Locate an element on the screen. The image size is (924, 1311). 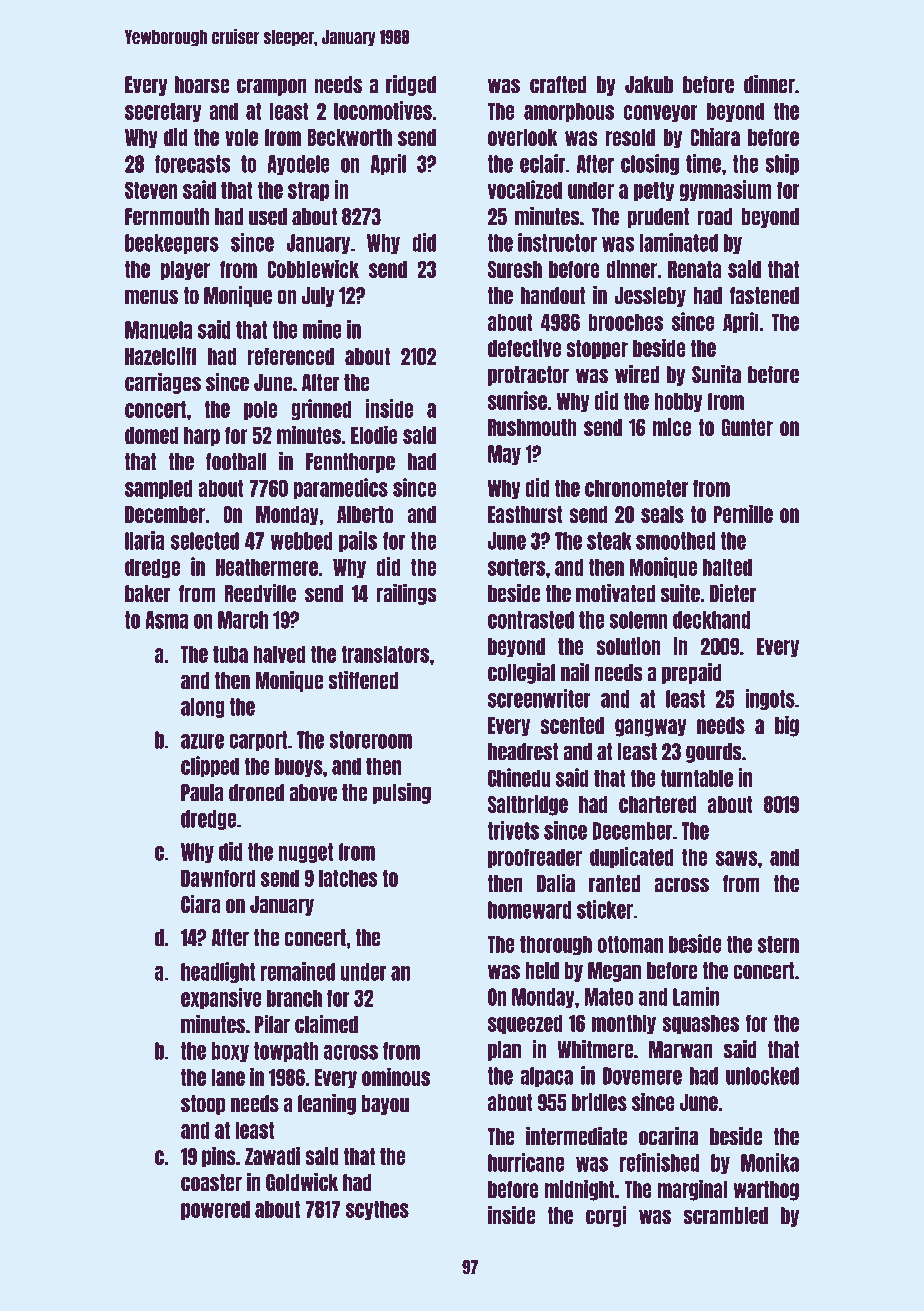
homeward is located at coordinates (530, 910).
